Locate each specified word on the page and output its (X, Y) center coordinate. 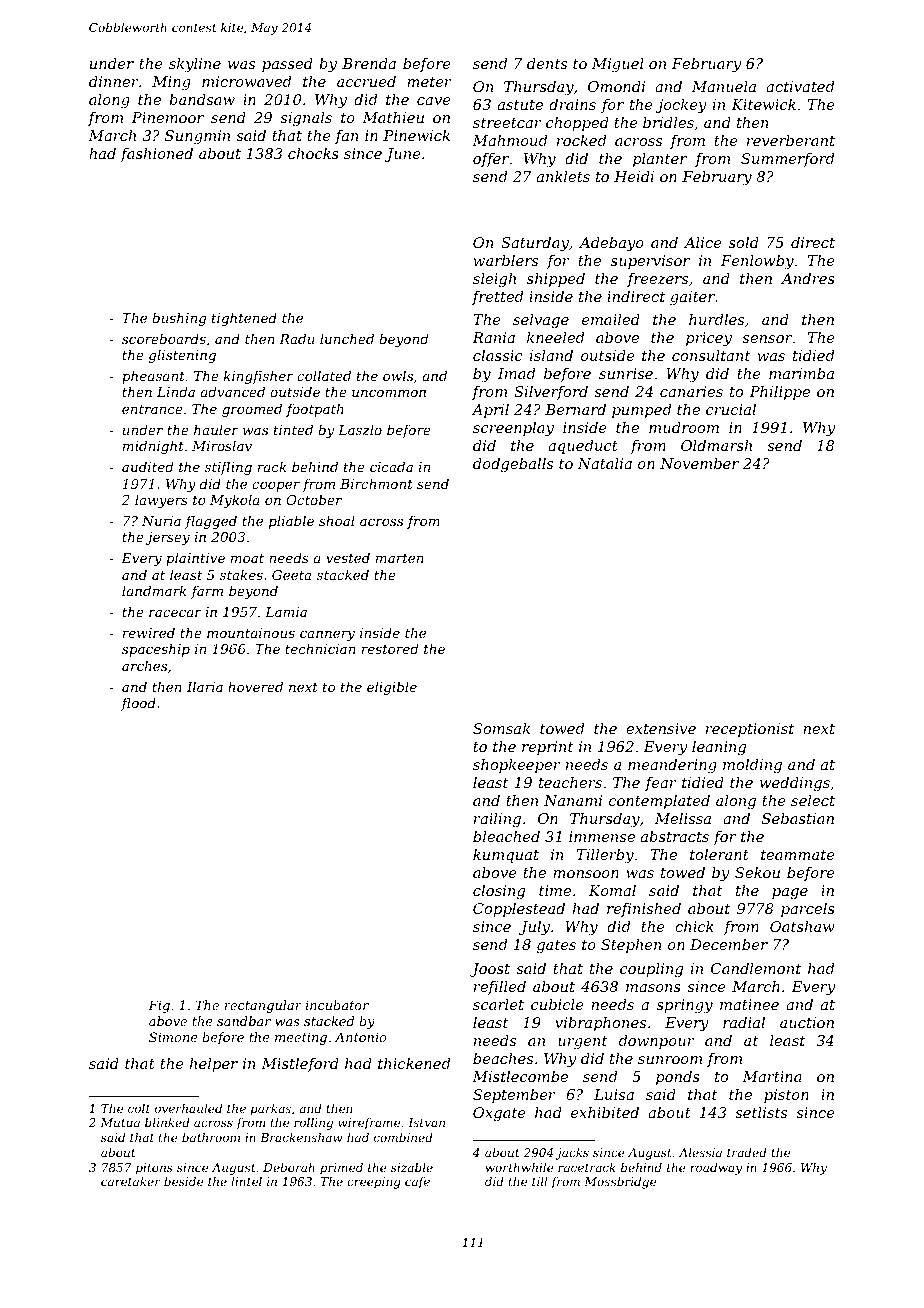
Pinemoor (167, 117)
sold (744, 242)
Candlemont (756, 968)
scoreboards (164, 338)
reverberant (791, 140)
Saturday (535, 244)
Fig (159, 1006)
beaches (503, 1058)
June (403, 155)
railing (497, 820)
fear (661, 784)
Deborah (289, 1167)
